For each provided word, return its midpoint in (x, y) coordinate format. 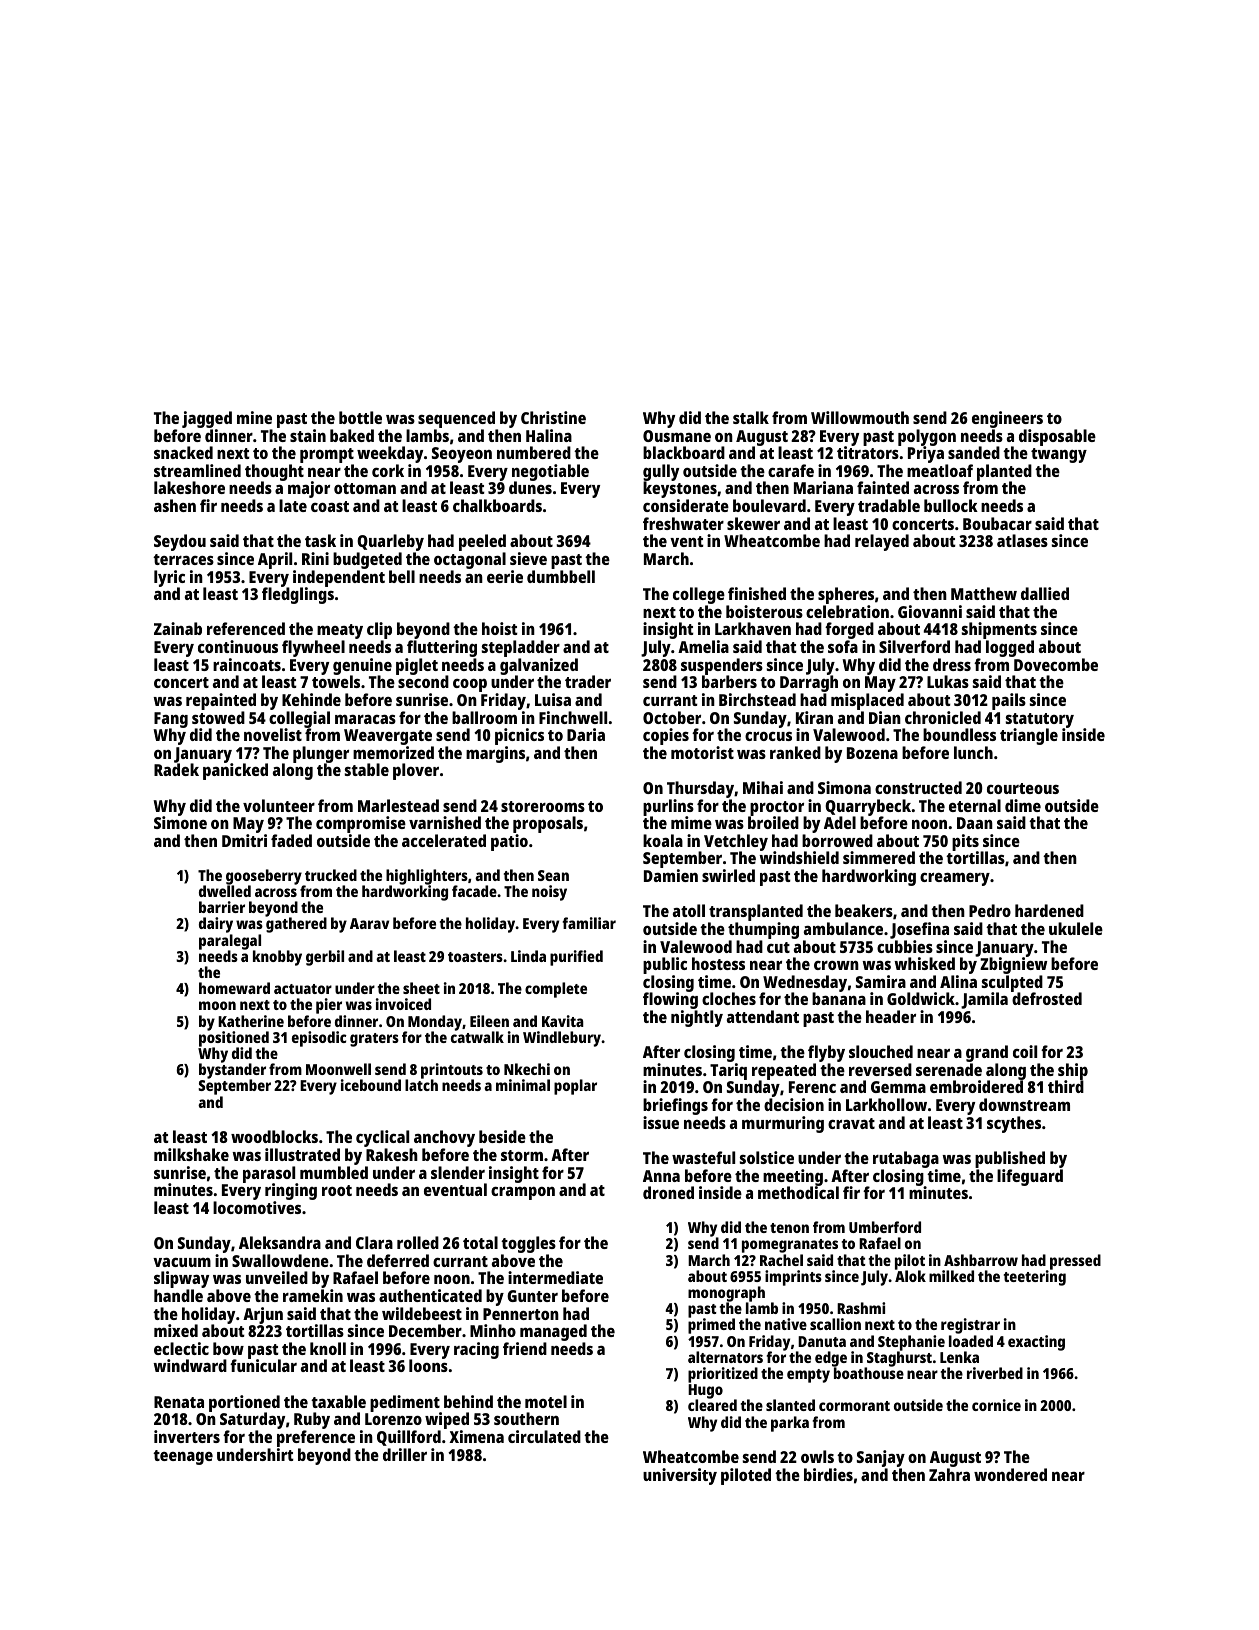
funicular (263, 1366)
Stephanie (911, 1343)
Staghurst (899, 1359)
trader (588, 681)
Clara (374, 1242)
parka (790, 1424)
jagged (207, 419)
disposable (1057, 437)
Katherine (251, 1021)
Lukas (948, 681)
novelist (273, 734)
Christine (553, 417)
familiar (589, 923)
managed (553, 1332)
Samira (881, 981)
